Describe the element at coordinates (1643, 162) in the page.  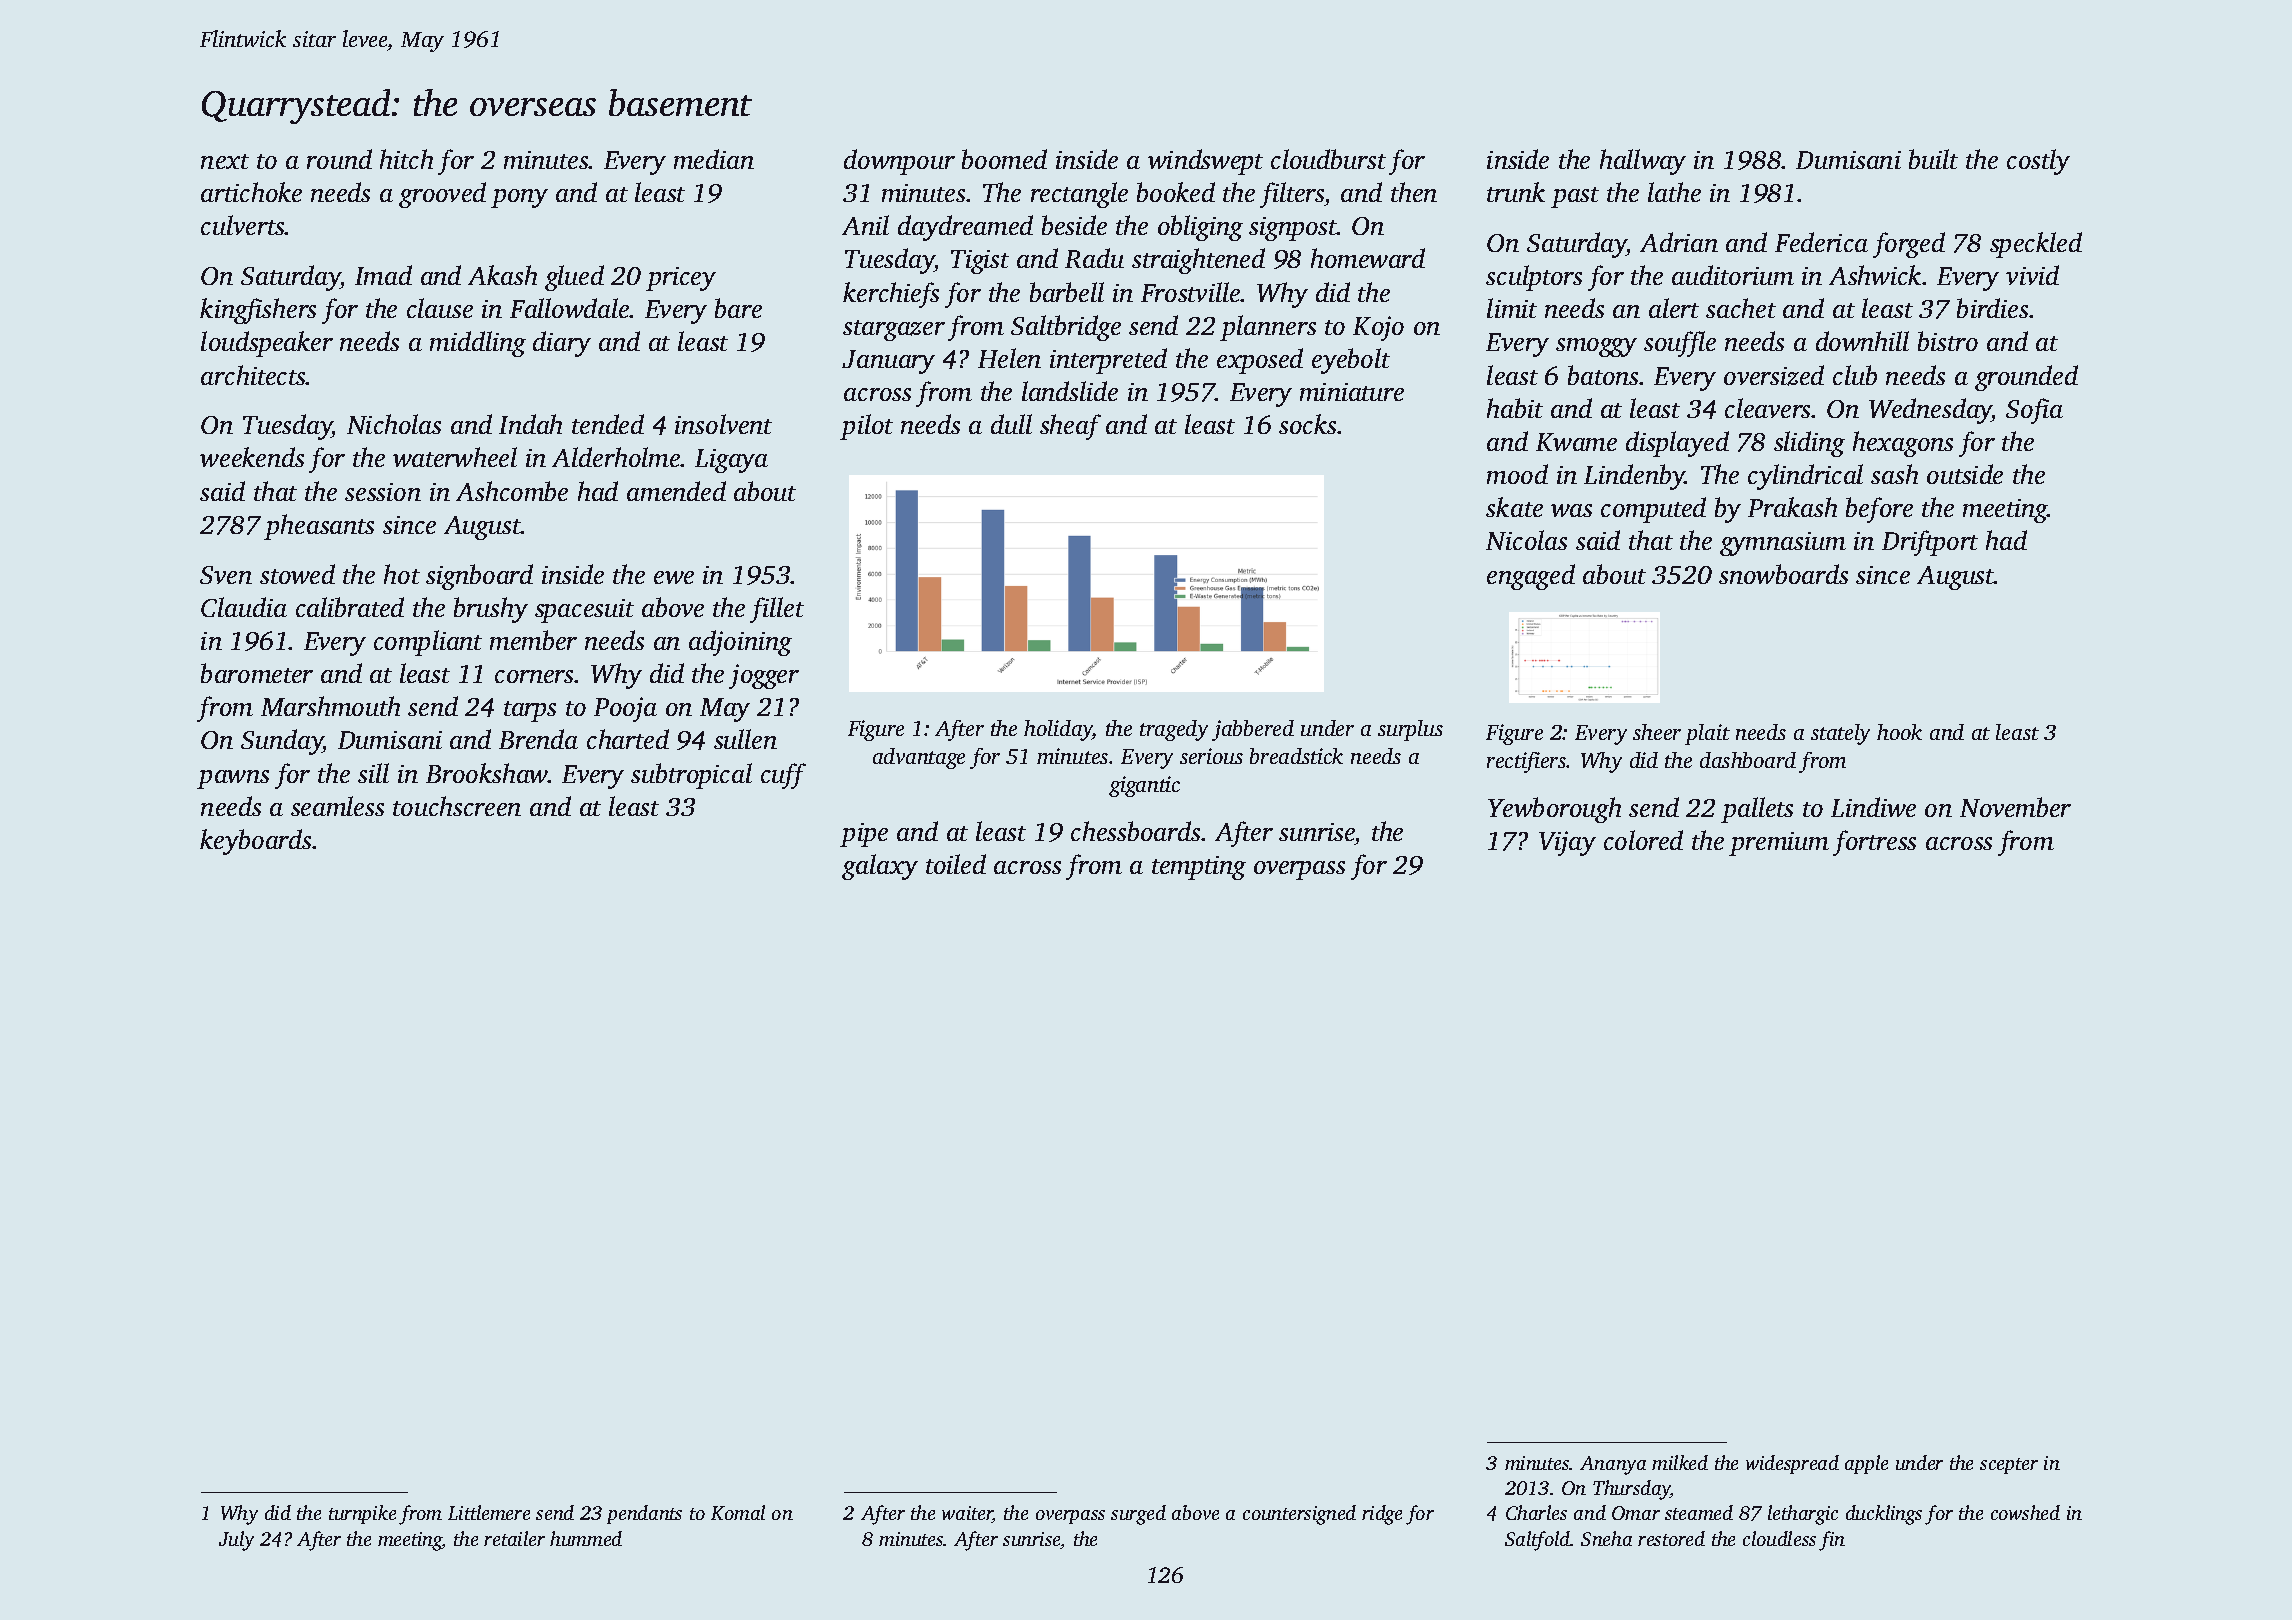
I see `hallway` at that location.
